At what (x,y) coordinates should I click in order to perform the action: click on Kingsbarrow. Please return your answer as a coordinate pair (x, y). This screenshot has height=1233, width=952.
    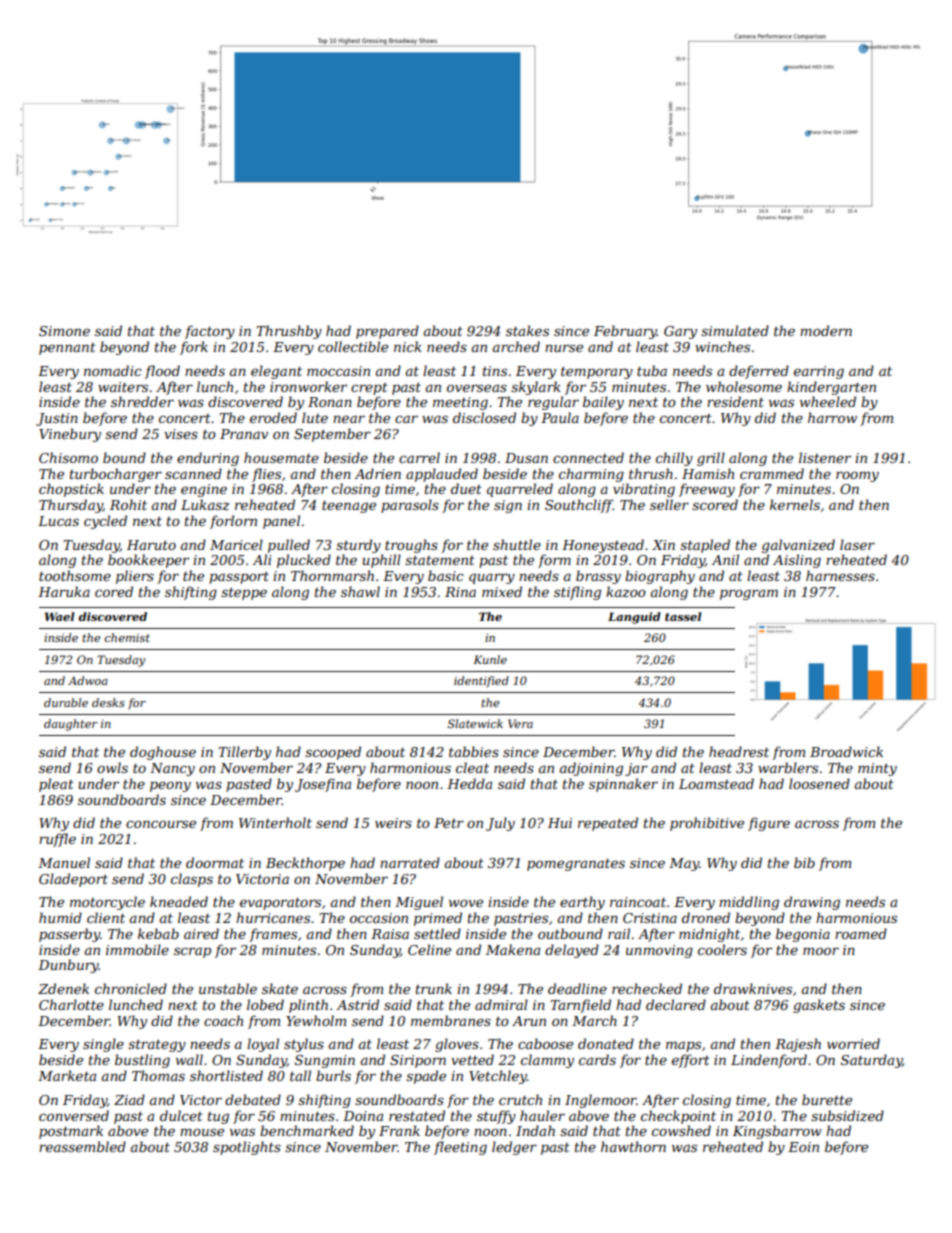
    Looking at the image, I should click on (777, 1132).
